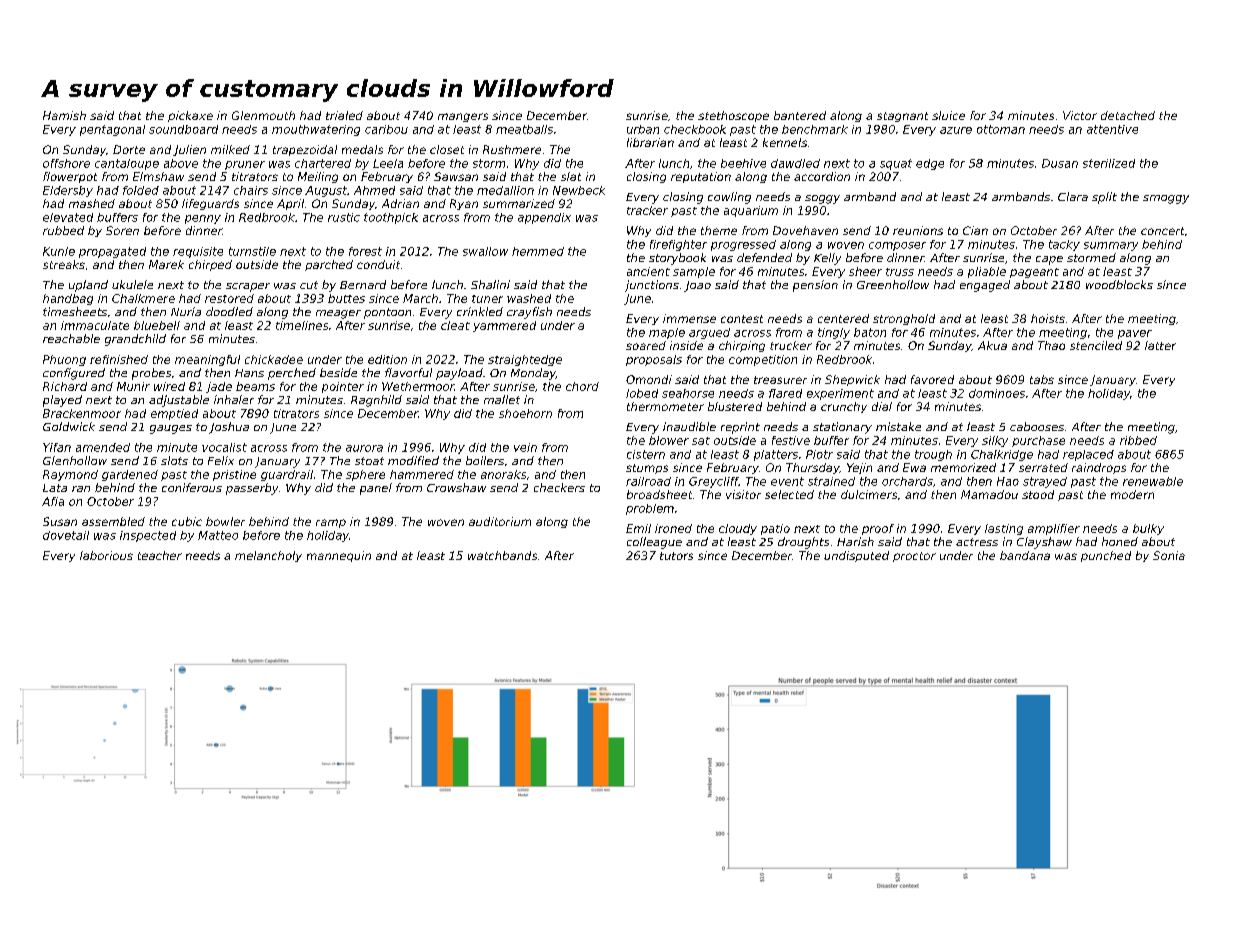 The image size is (1233, 952). What do you see at coordinates (365, 251) in the document?
I see `forest` at bounding box center [365, 251].
